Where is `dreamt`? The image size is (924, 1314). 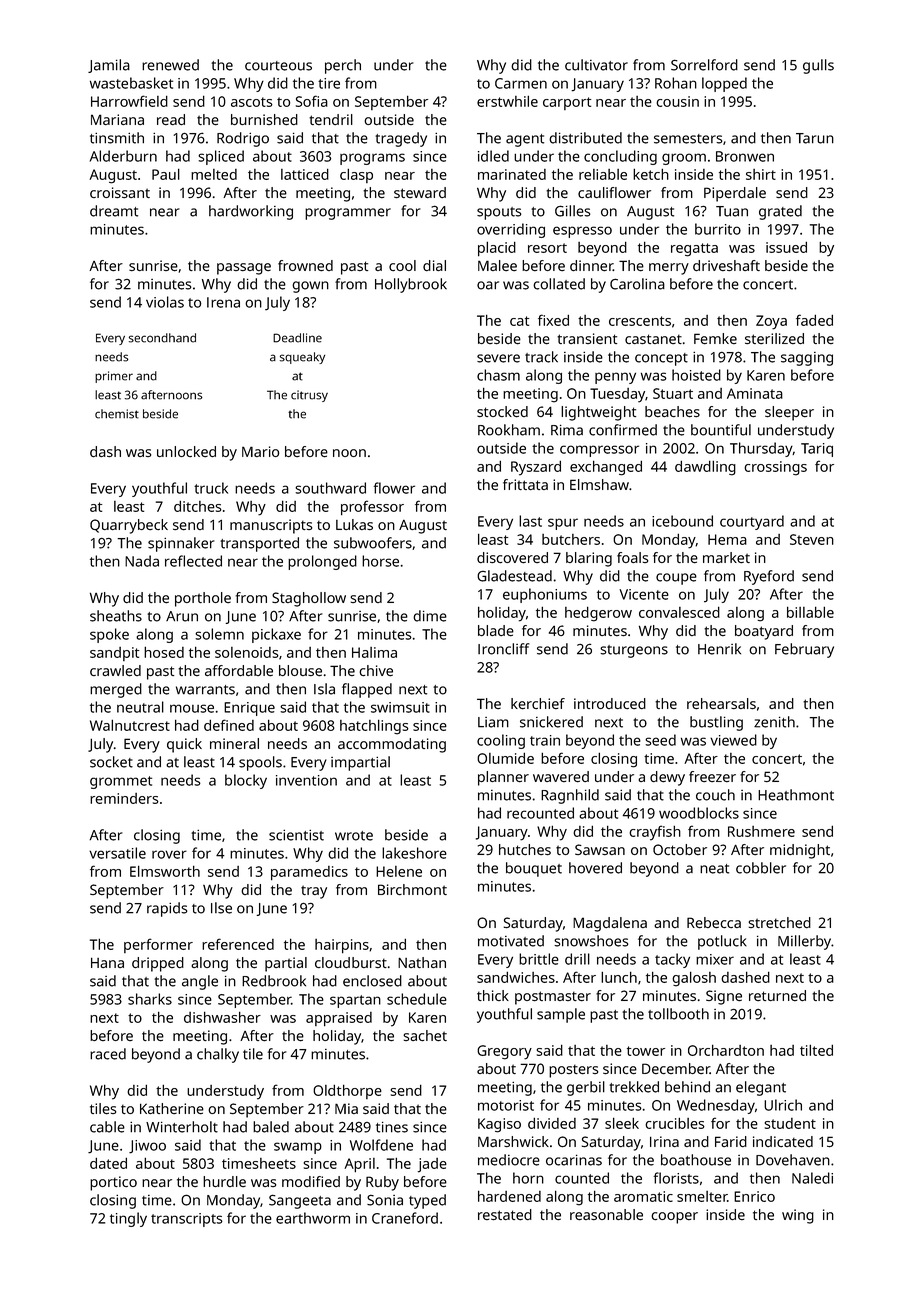
dreamt is located at coordinates (114, 211).
